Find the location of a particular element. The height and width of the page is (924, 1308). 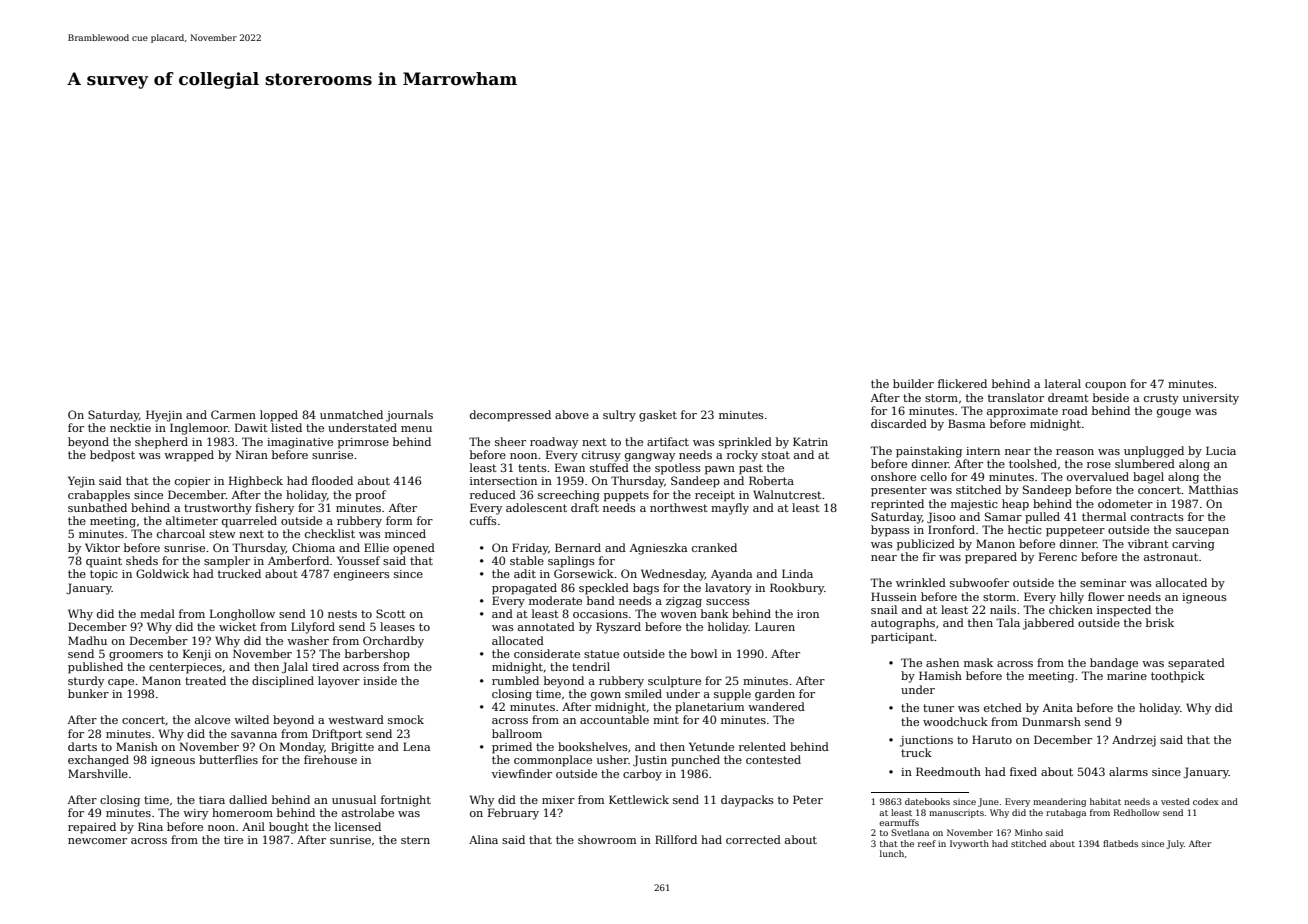

lunch is located at coordinates (892, 853).
